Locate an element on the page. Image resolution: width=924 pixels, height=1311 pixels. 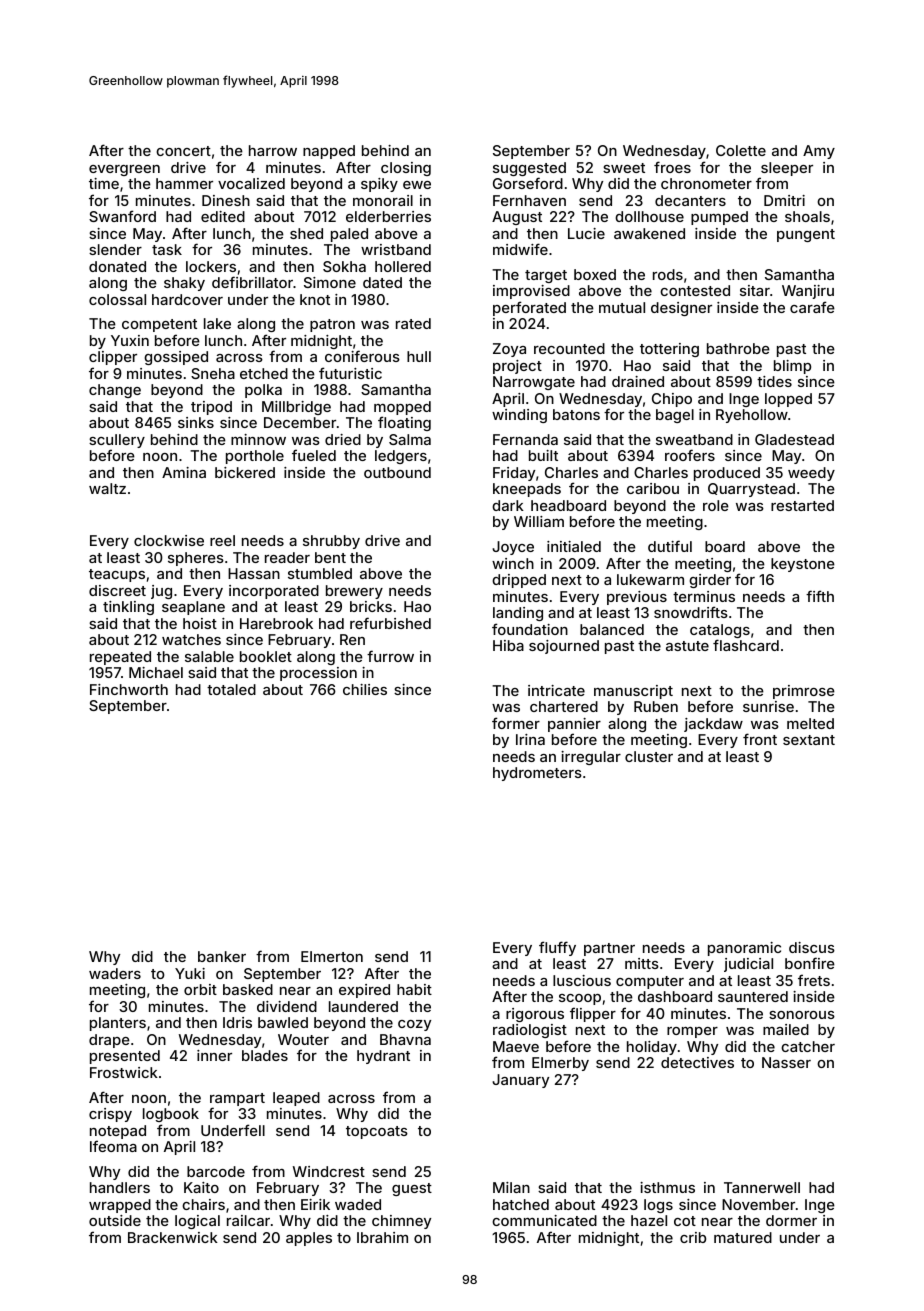
logbook is located at coordinates (171, 1115).
